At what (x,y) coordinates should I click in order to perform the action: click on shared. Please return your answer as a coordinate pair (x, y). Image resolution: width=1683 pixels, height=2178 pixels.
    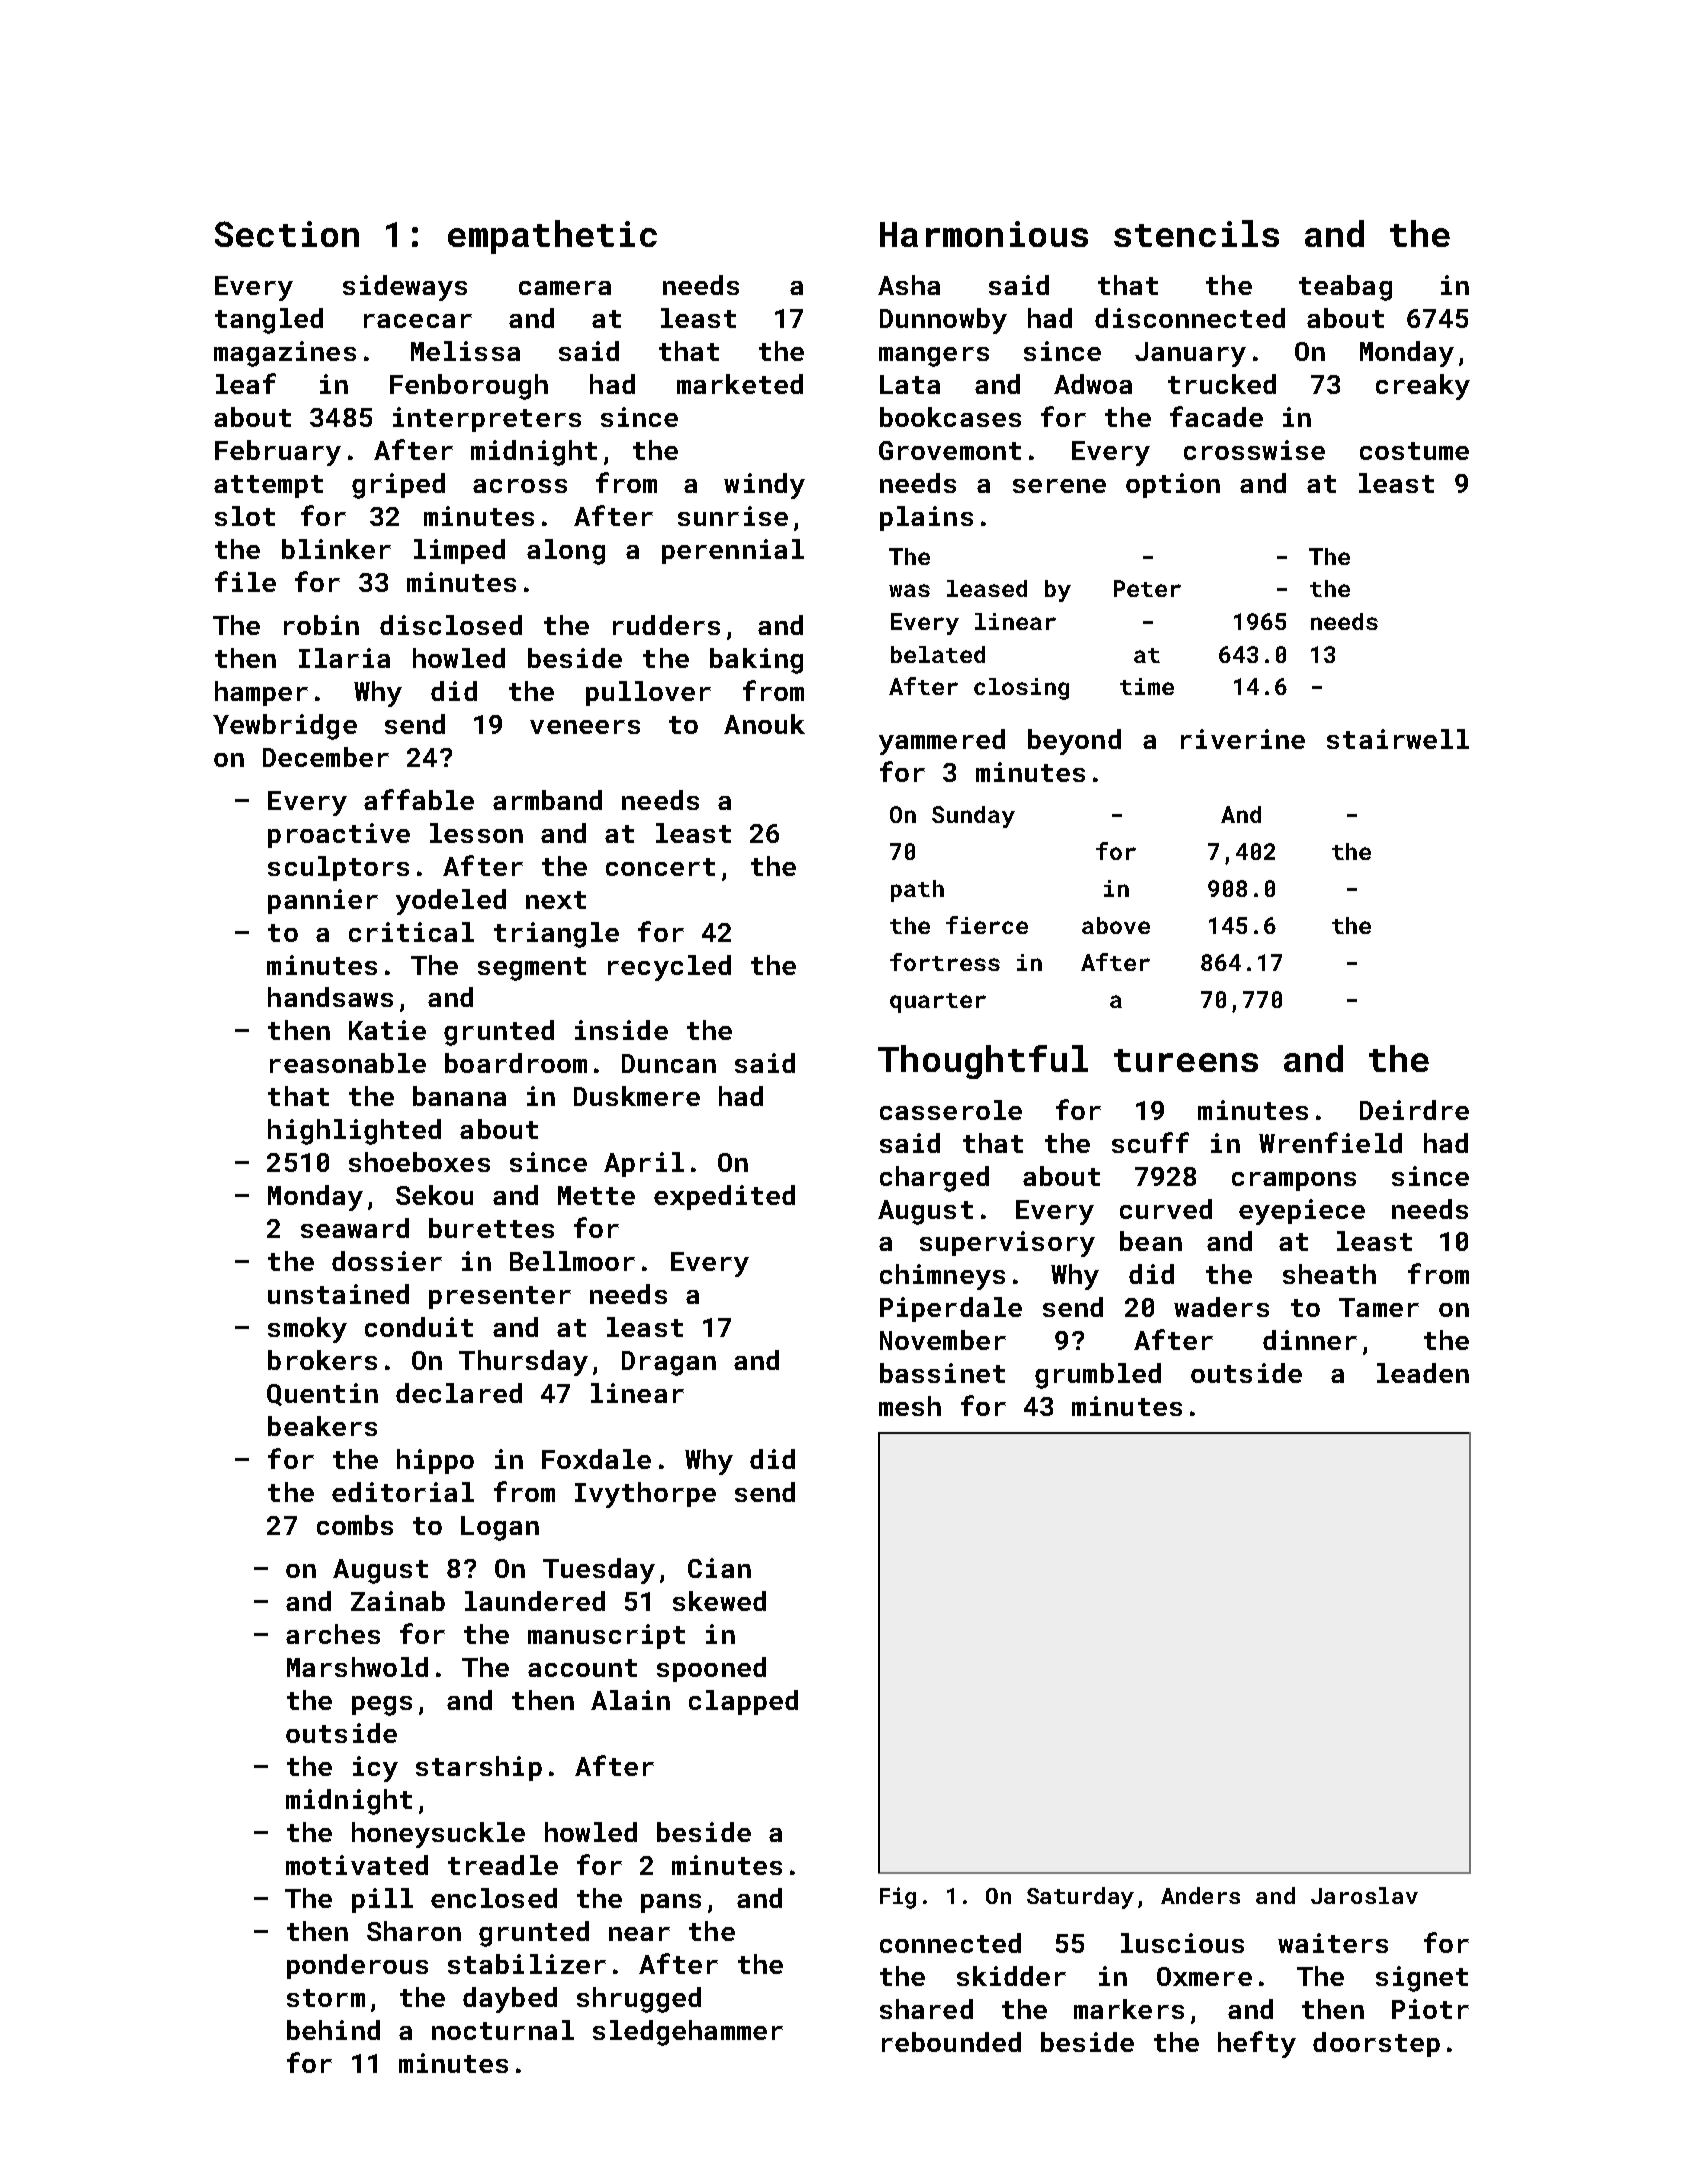
    Looking at the image, I should click on (926, 2009).
